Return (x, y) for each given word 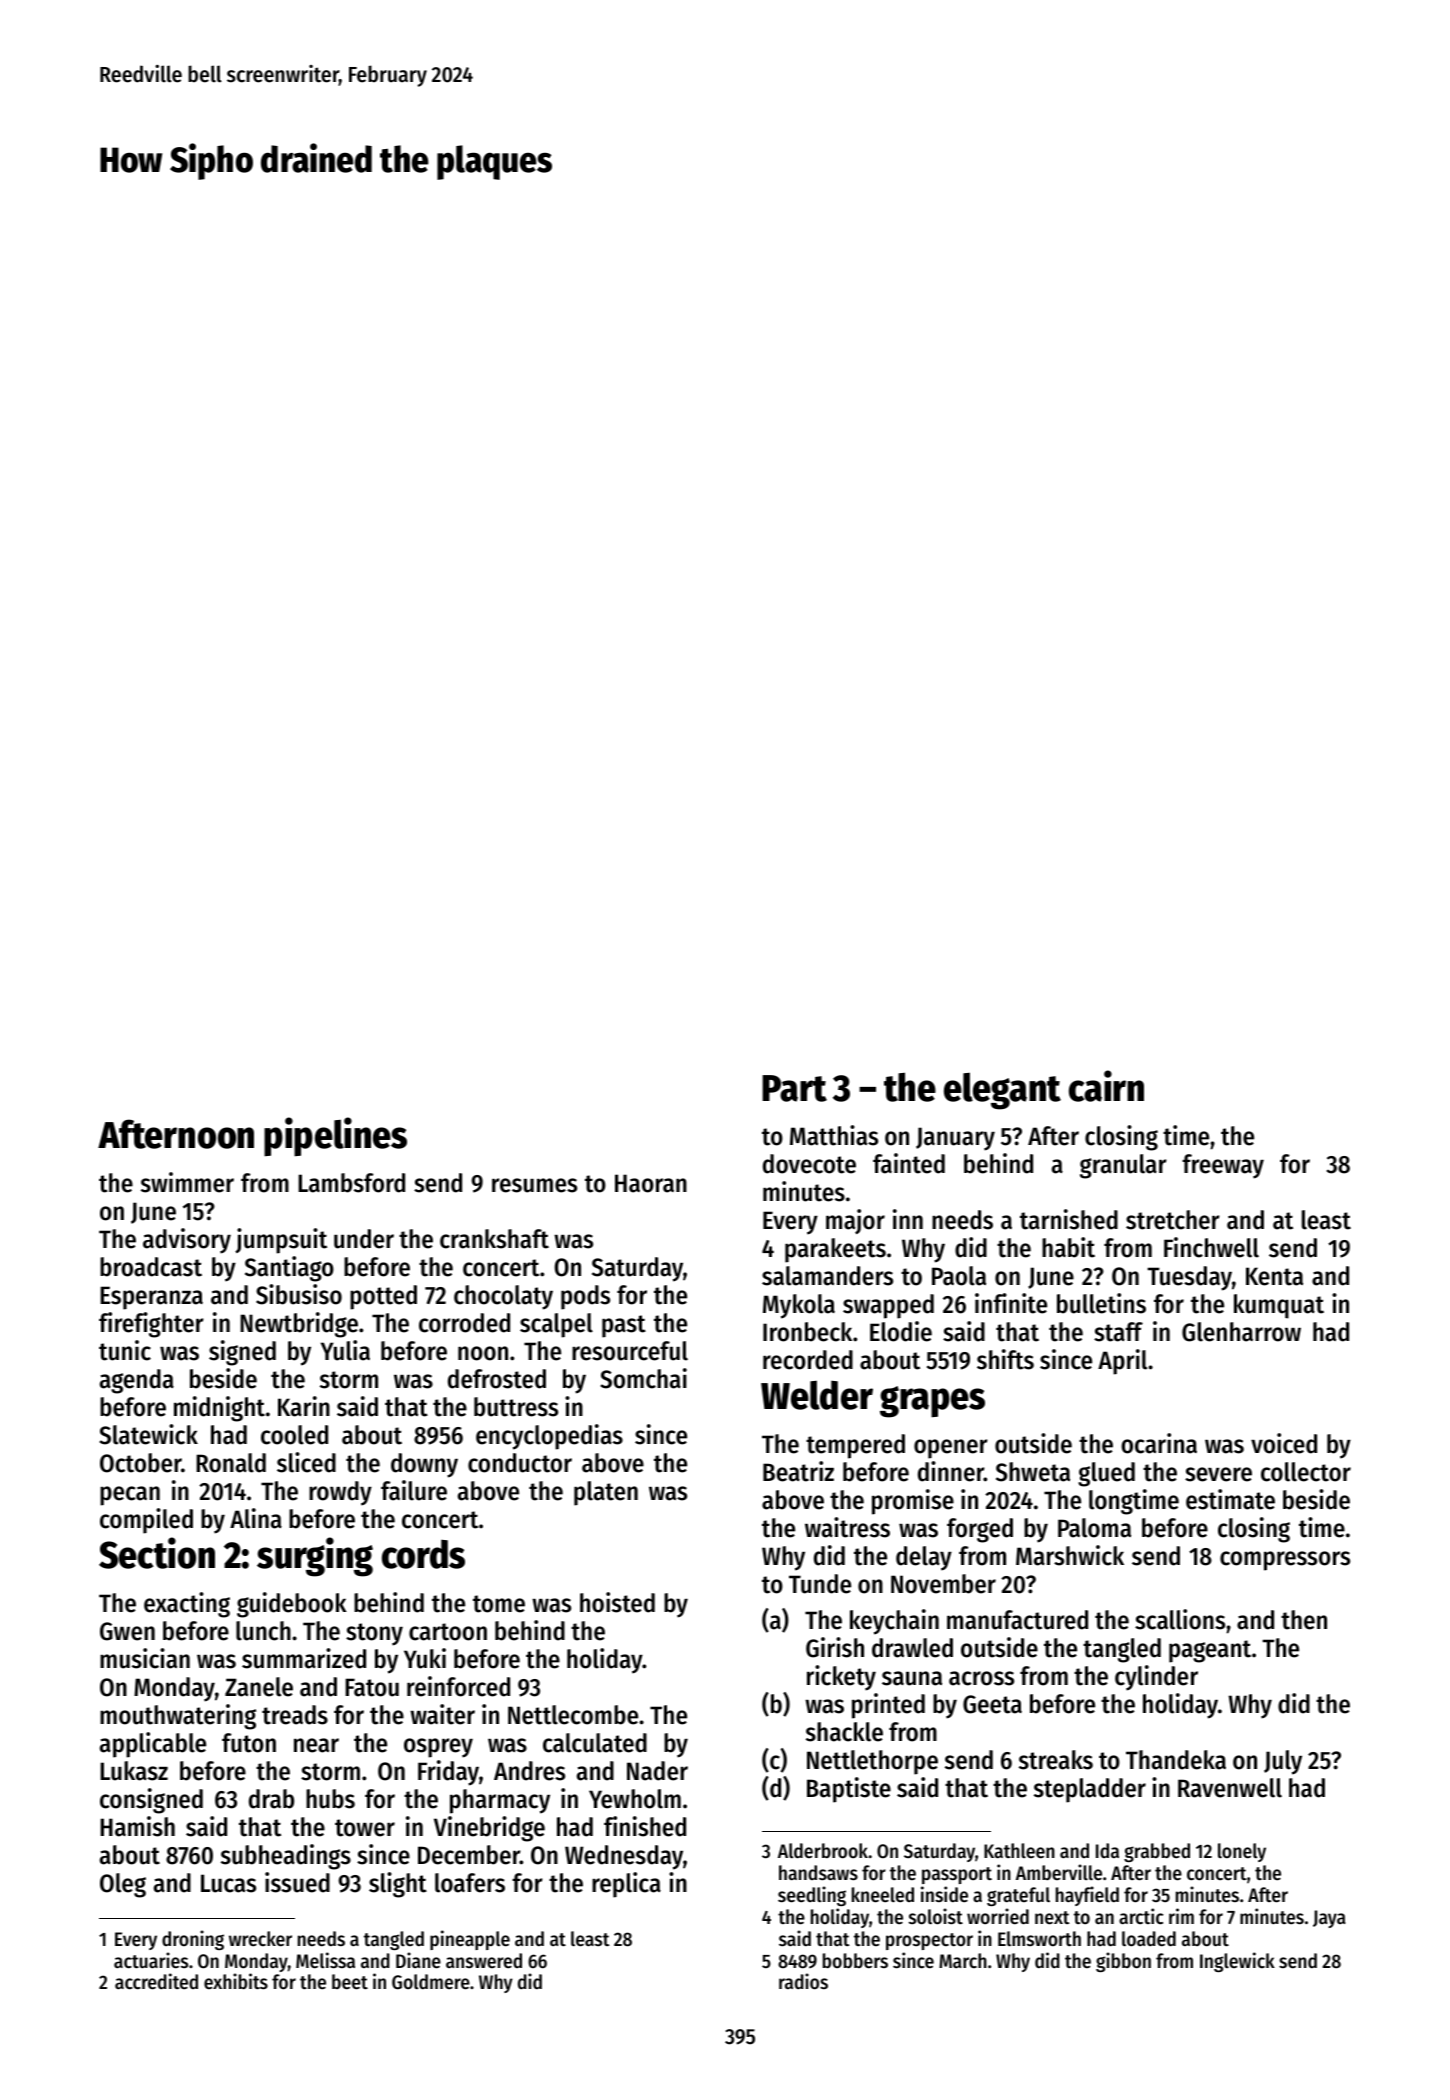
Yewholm (635, 1799)
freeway (1223, 1166)
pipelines (335, 1137)
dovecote (809, 1164)
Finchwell (1211, 1247)
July (1283, 1762)
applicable (153, 1745)
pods (585, 1297)
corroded (464, 1323)
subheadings (286, 1857)
